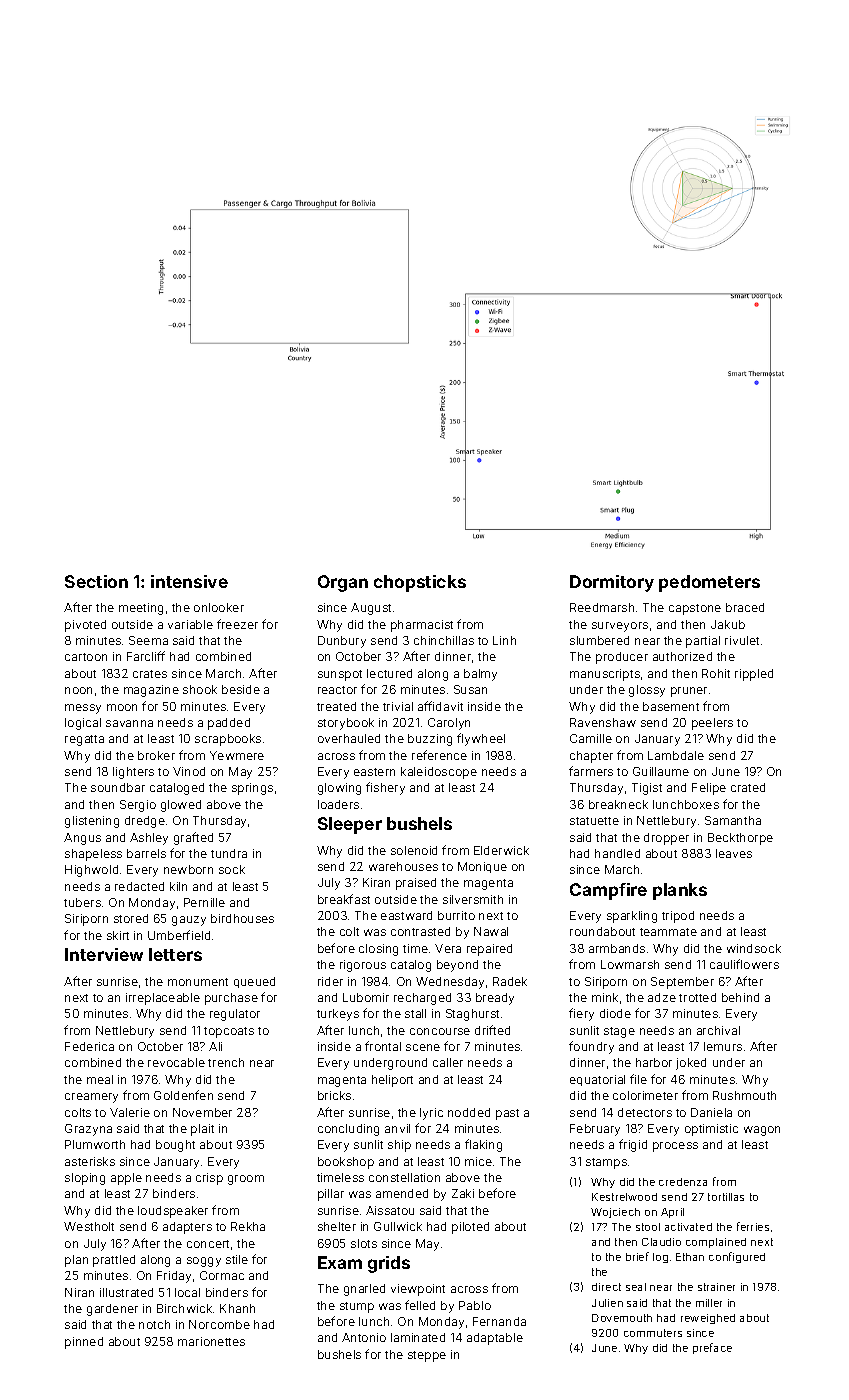 This screenshot has height=1400, width=849. I want to click on breakfast, so click(344, 899).
